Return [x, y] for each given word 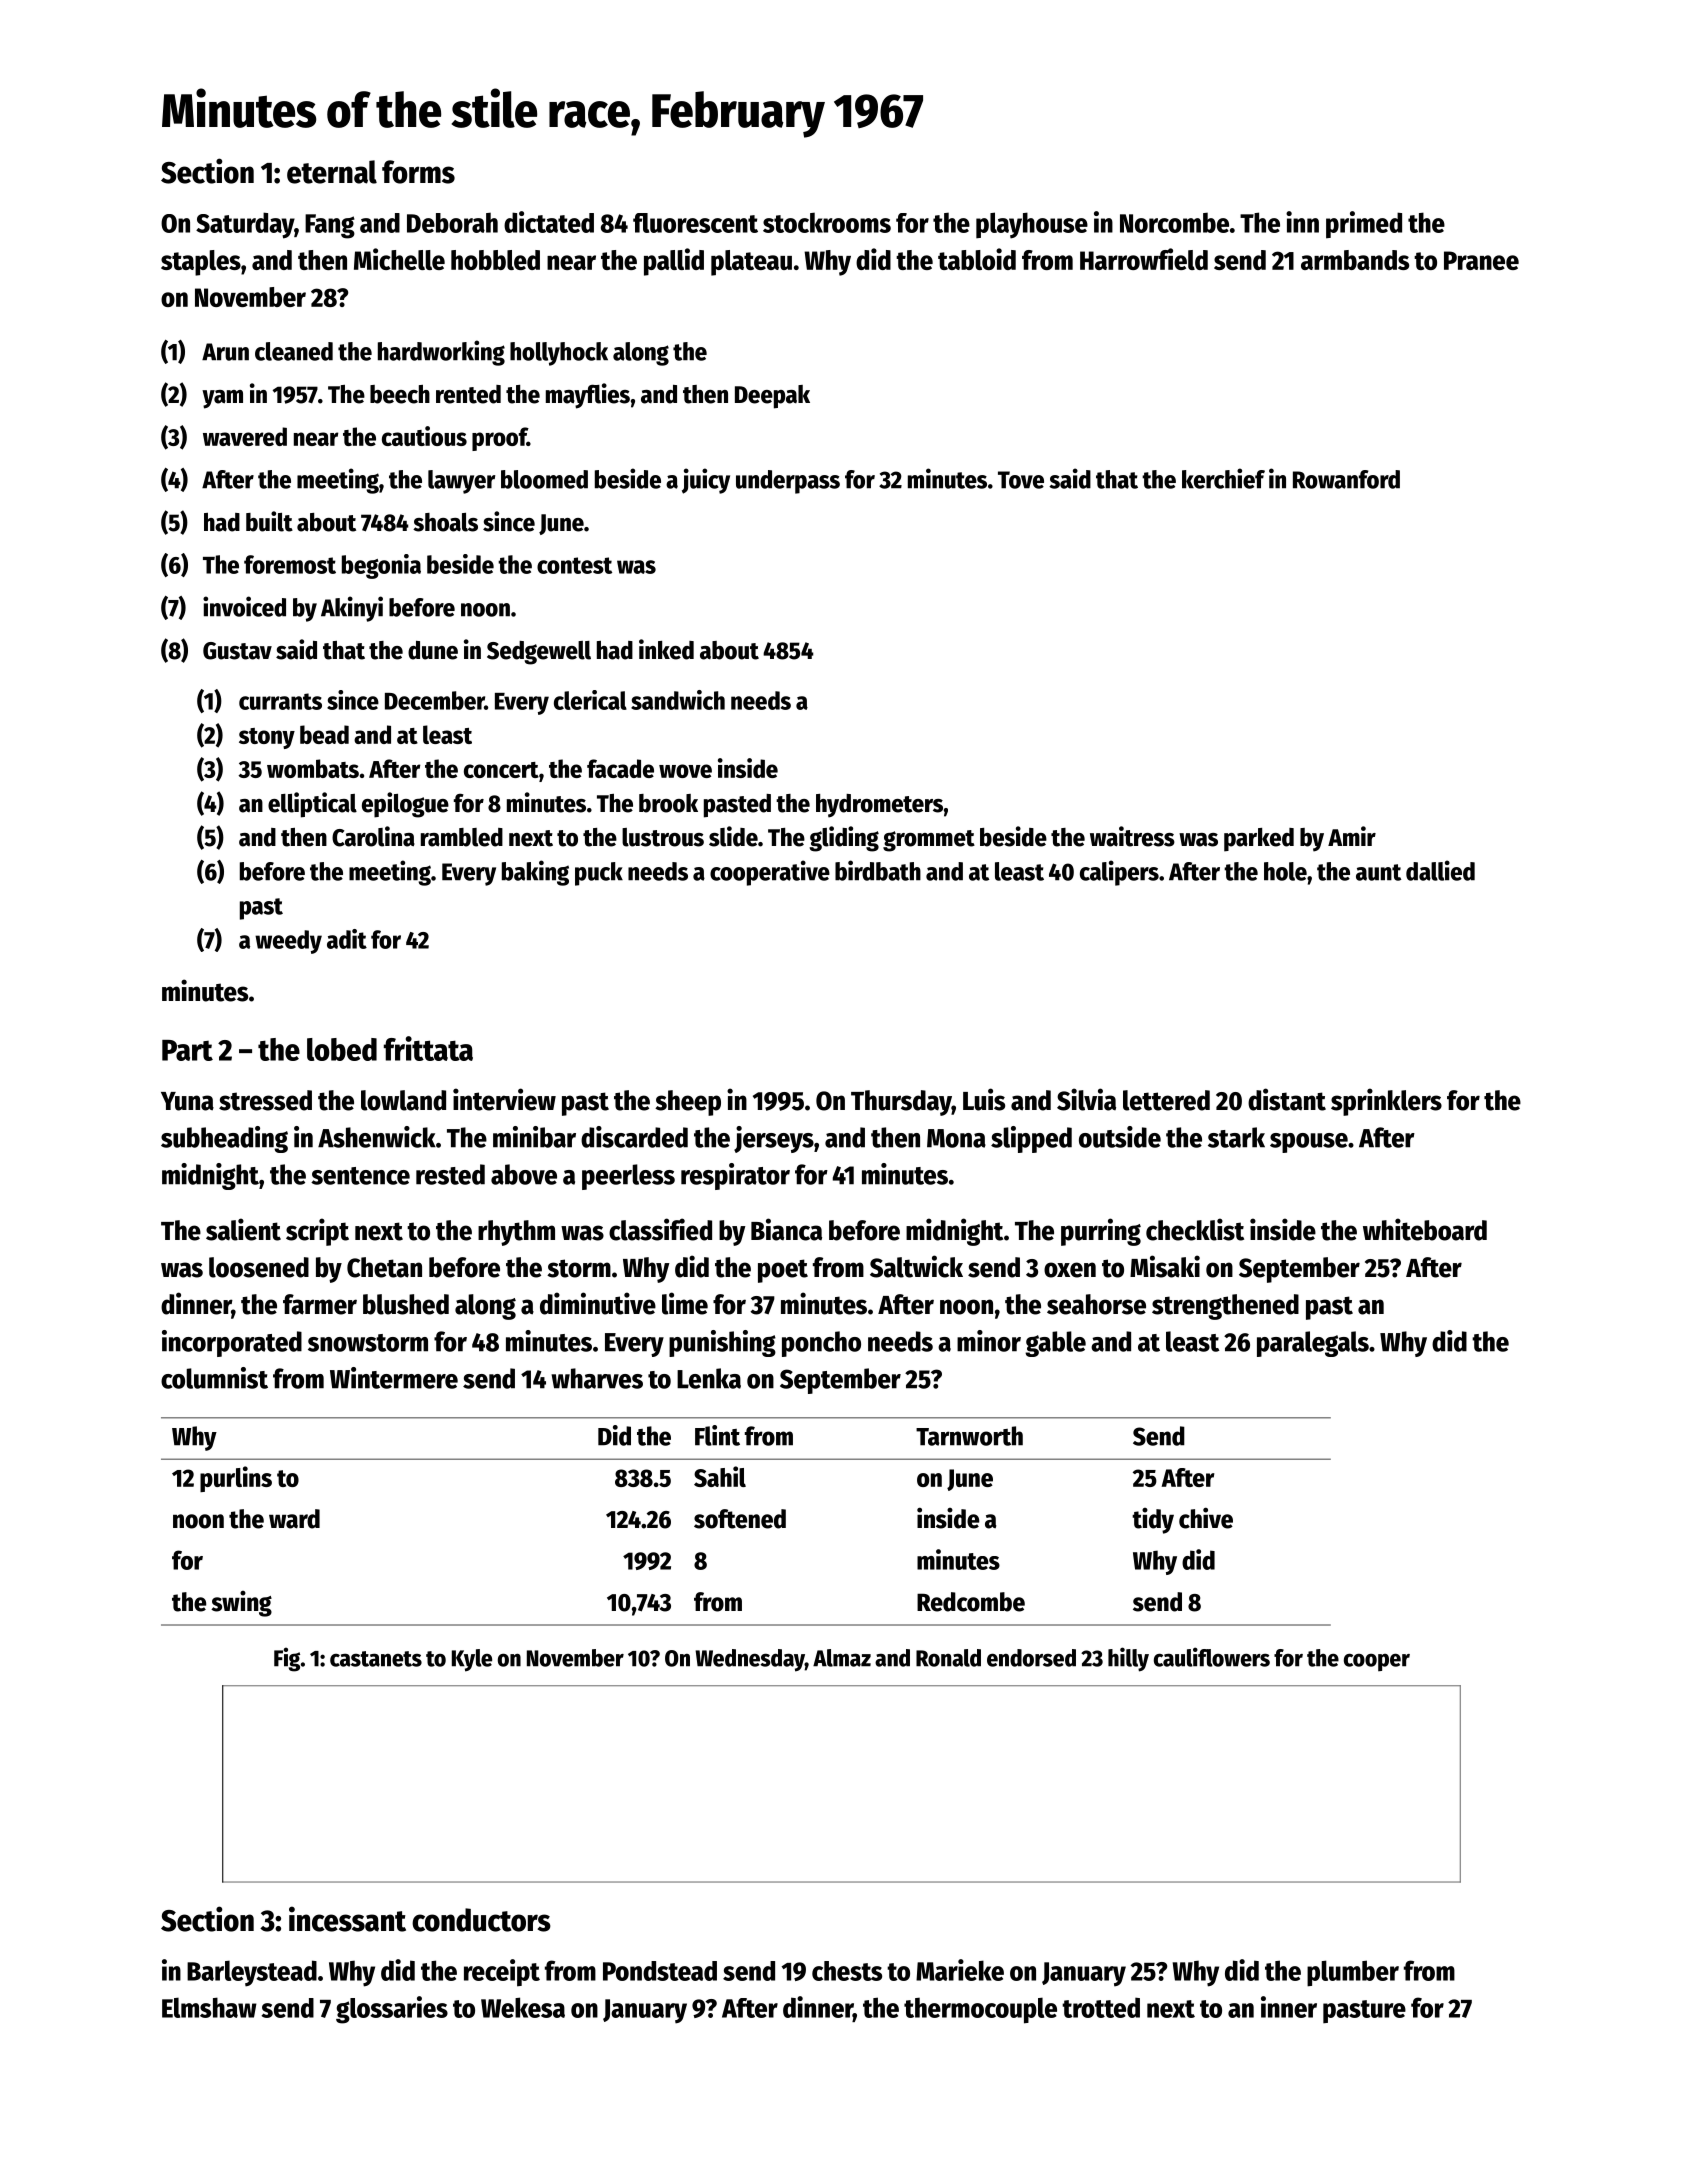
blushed [406, 1304]
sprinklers [1386, 1102]
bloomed [544, 479]
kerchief [1223, 478]
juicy [706, 481]
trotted [1101, 2007]
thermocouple [980, 2010]
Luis [984, 1099]
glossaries [392, 2010]
